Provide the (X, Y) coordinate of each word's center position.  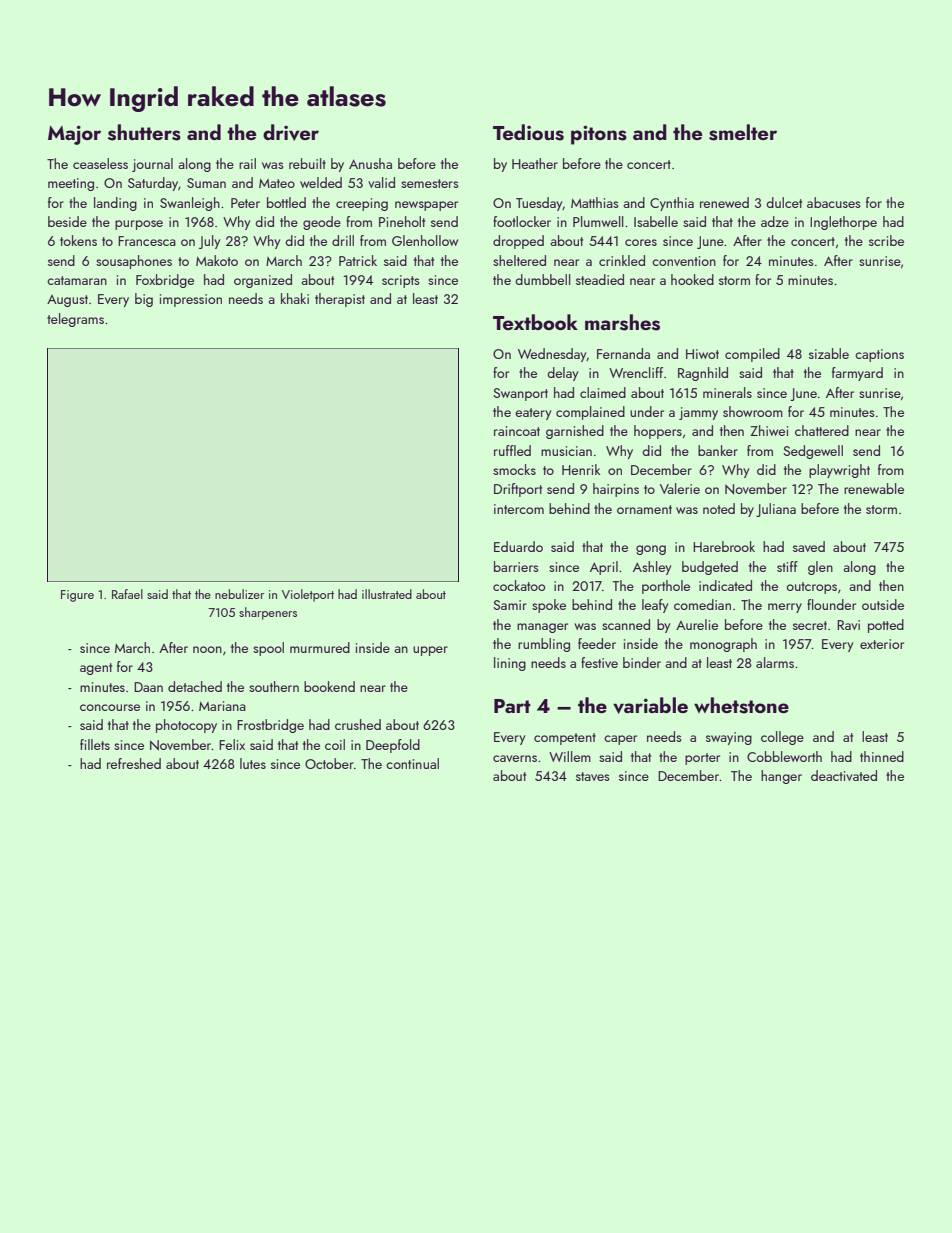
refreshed (134, 763)
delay (562, 374)
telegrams (75, 320)
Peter (245, 203)
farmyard (857, 374)
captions (879, 355)
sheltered (519, 260)
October (329, 763)
